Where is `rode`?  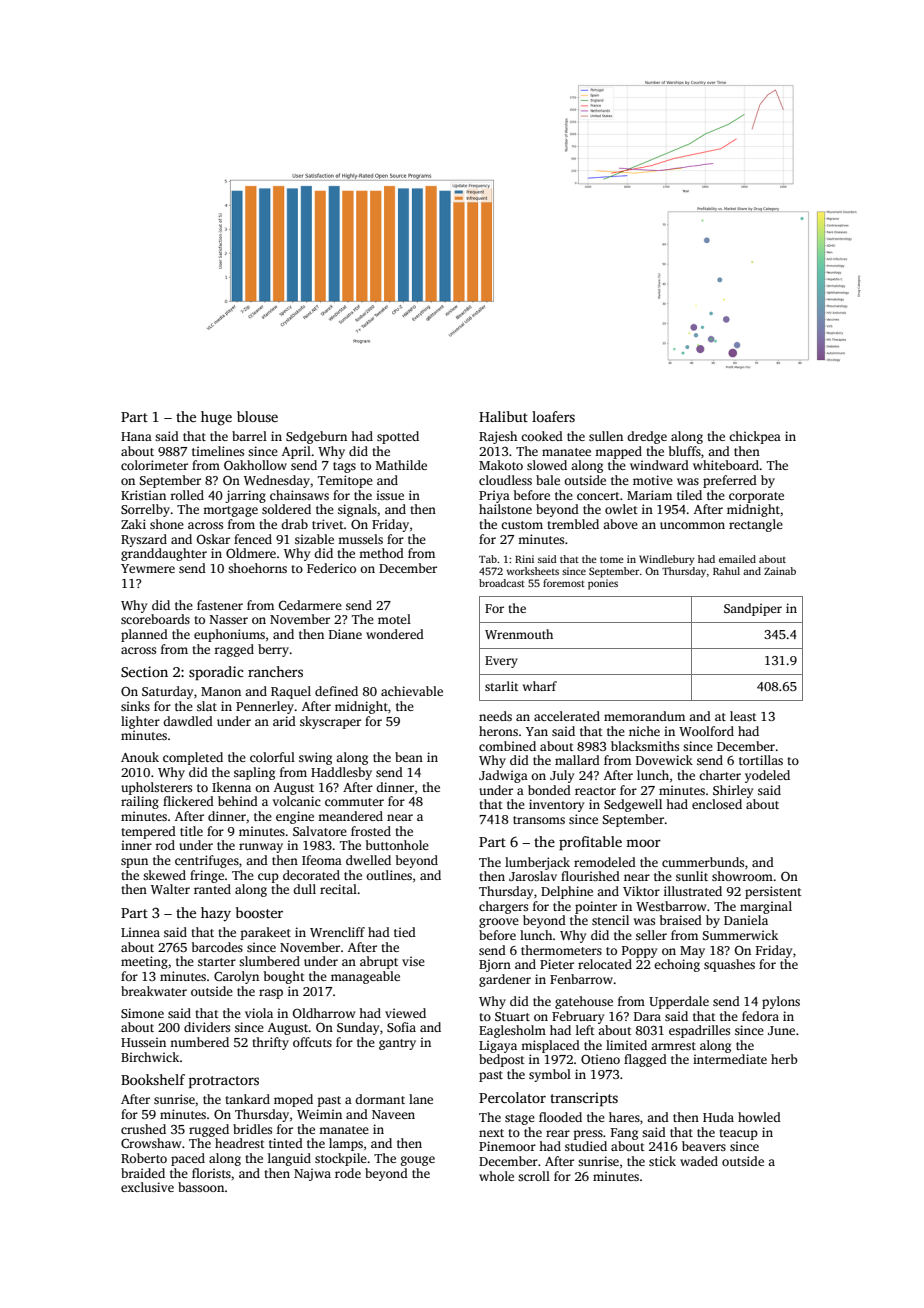
rode is located at coordinates (348, 1173).
